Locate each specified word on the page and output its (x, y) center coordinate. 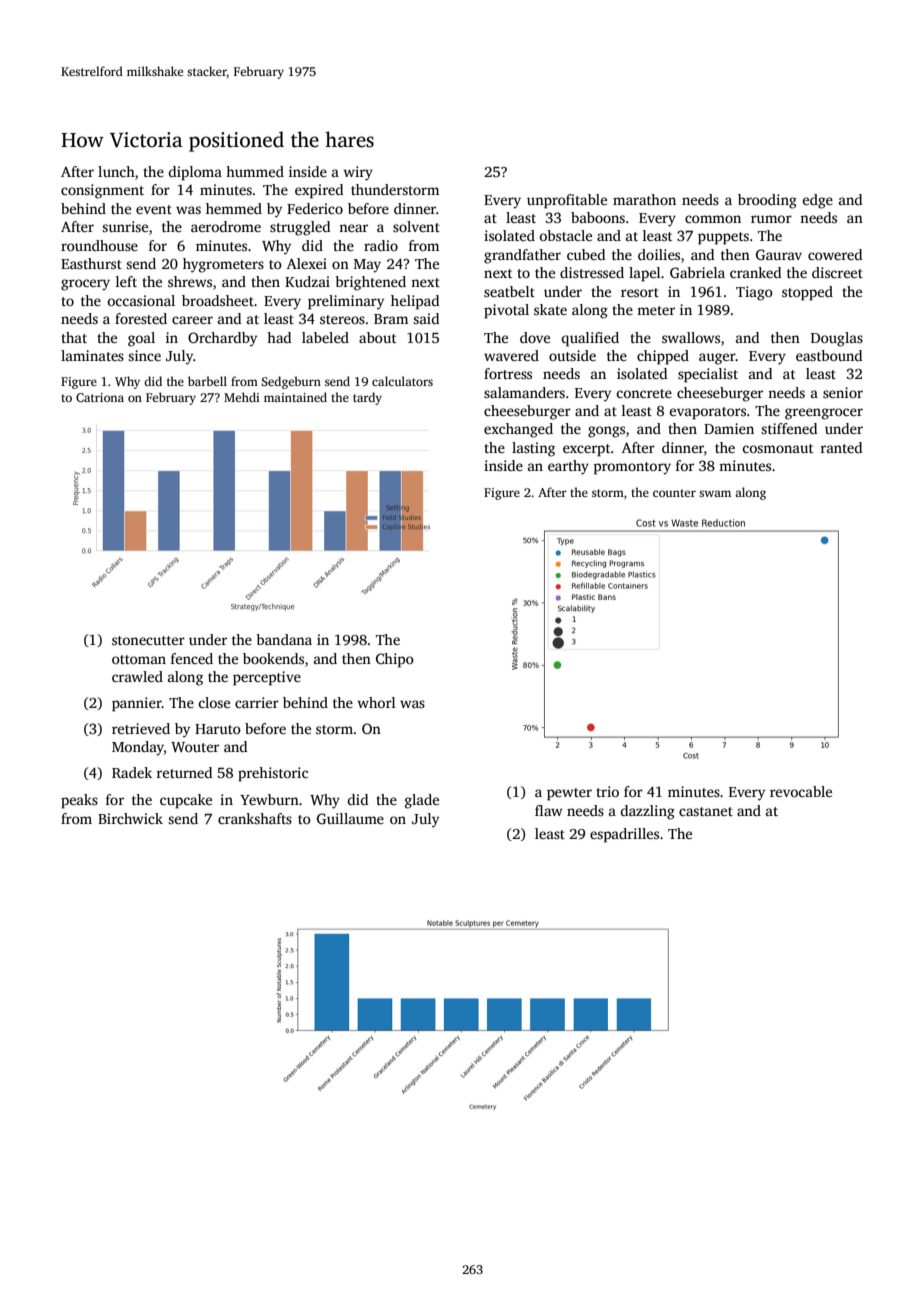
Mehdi (242, 397)
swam (715, 493)
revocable (801, 791)
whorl (376, 702)
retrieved (141, 728)
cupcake (186, 801)
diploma (195, 173)
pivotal (506, 311)
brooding (767, 201)
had (279, 337)
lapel (645, 274)
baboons (598, 217)
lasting (533, 449)
